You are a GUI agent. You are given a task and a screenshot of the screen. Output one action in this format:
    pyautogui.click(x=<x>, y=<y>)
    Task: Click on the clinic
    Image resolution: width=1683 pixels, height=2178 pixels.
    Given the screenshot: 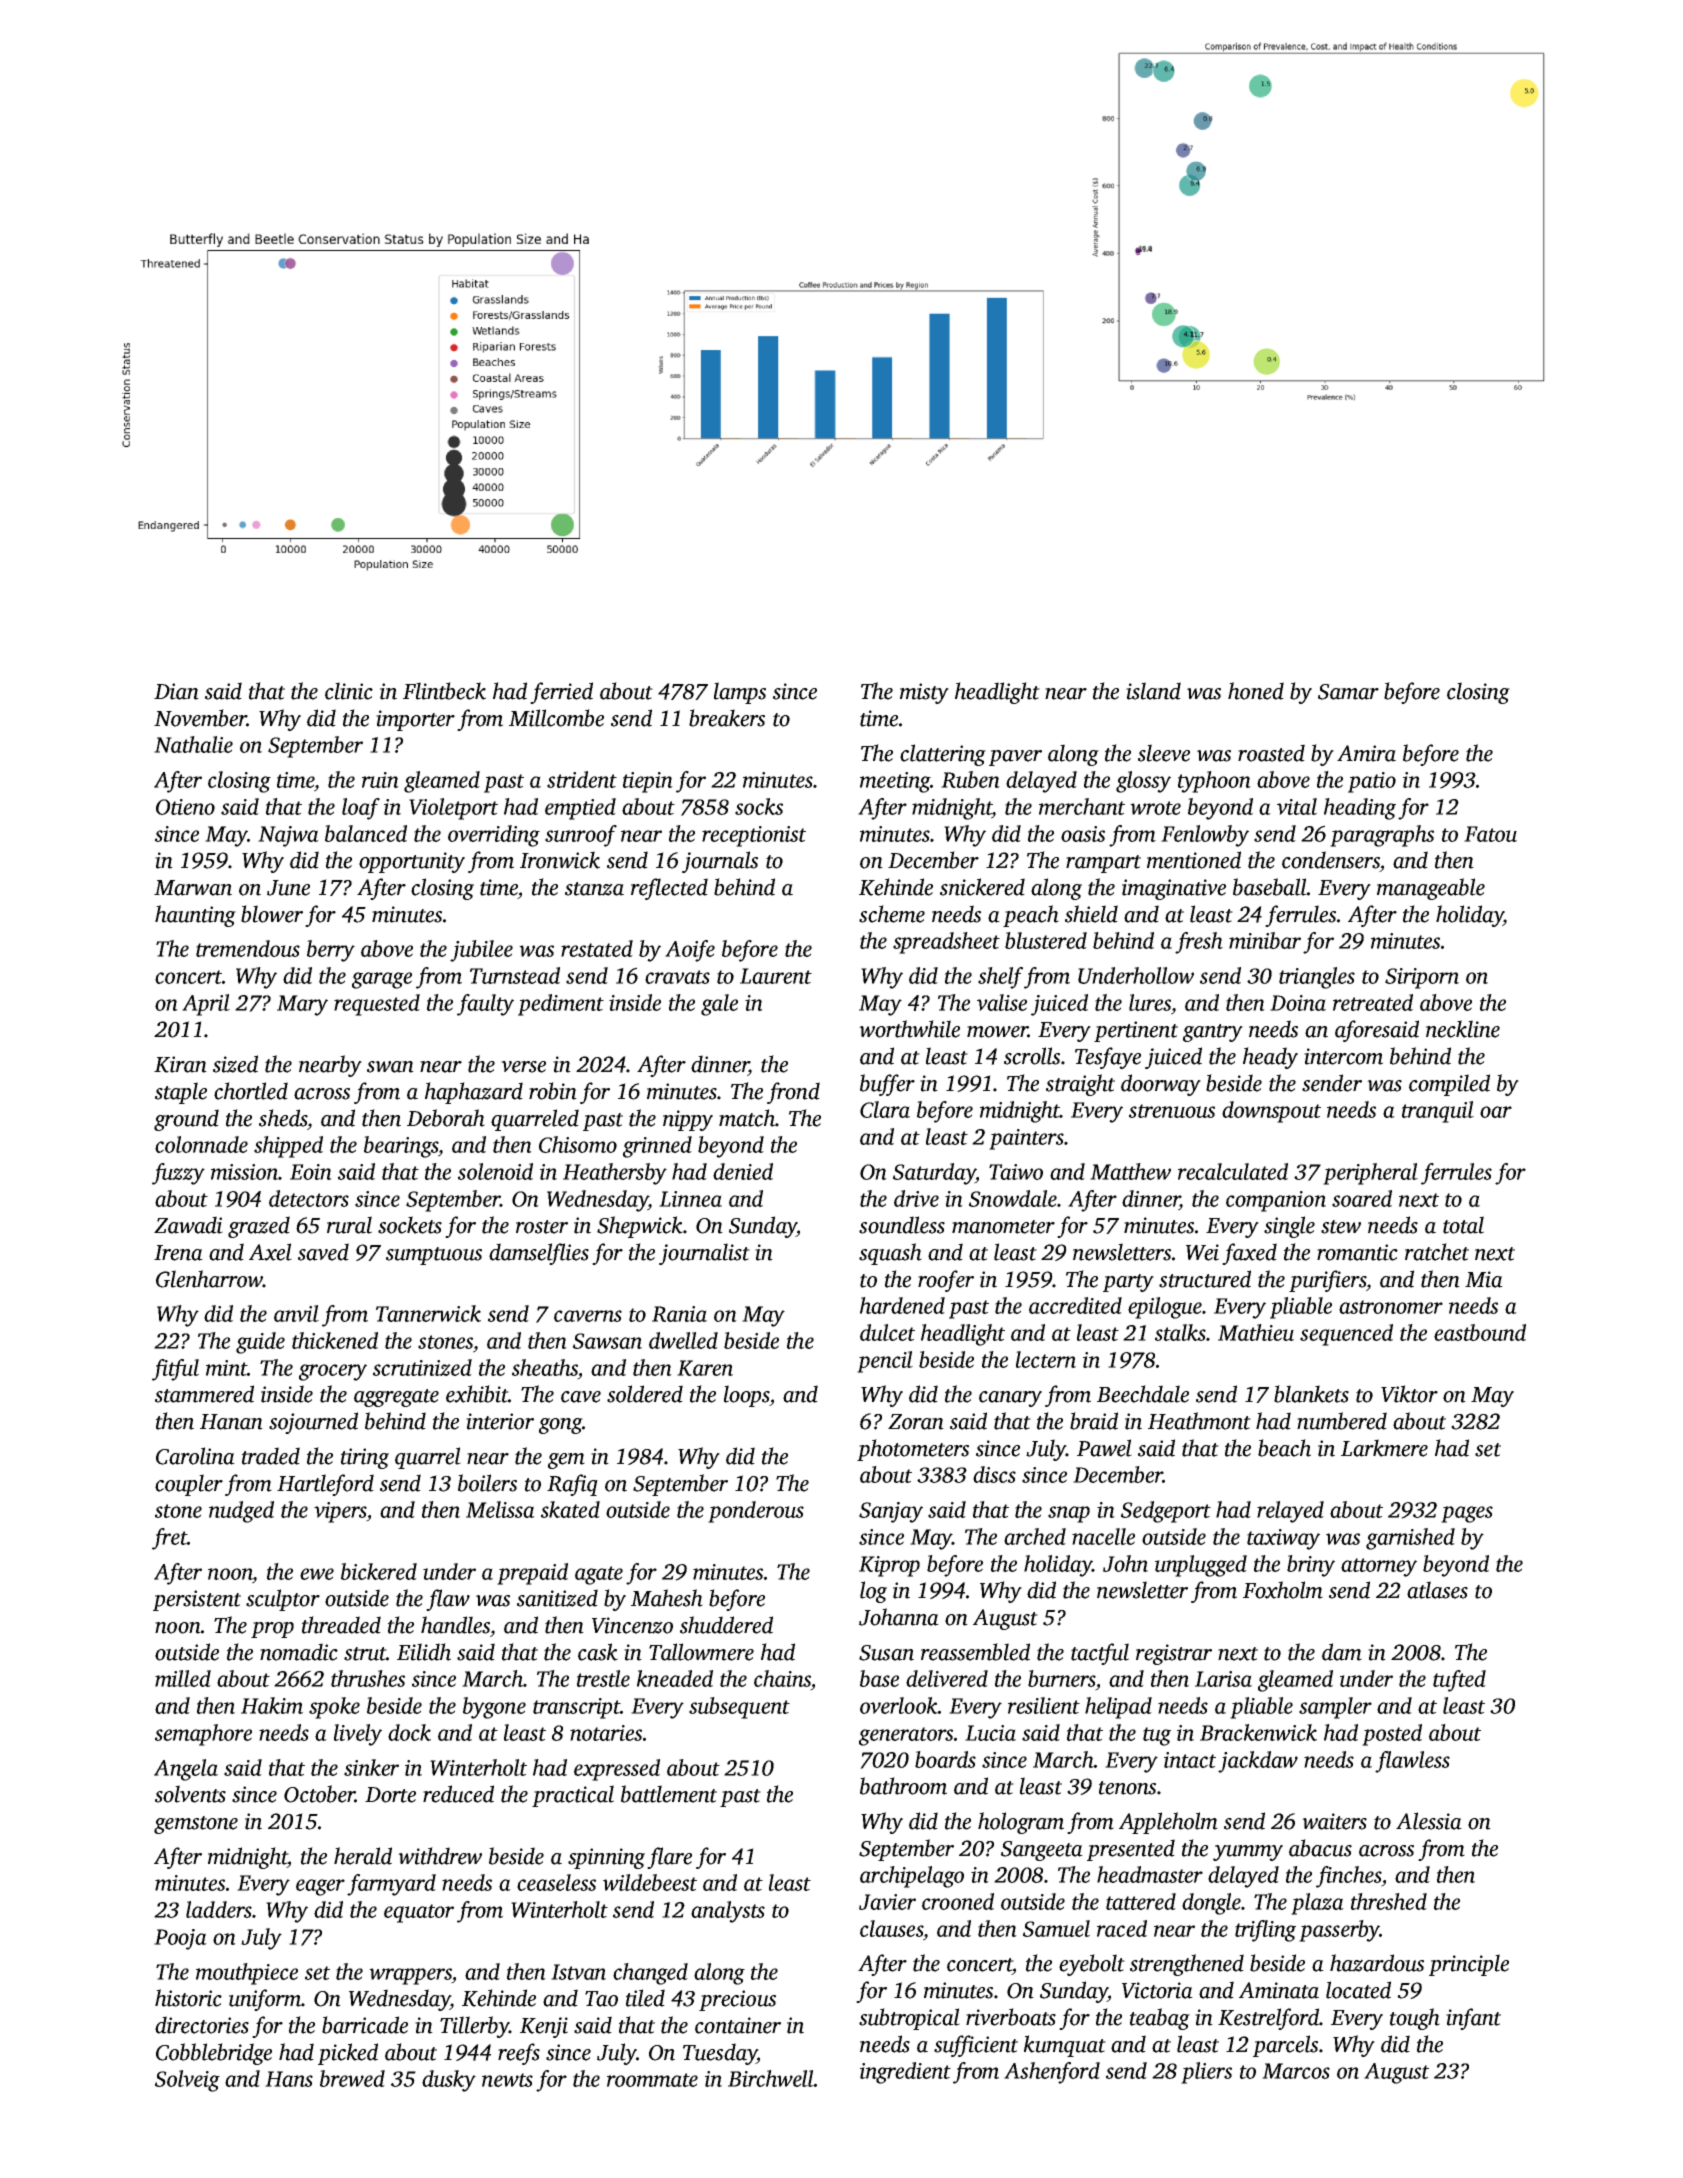 What is the action you would take?
    pyautogui.click(x=349, y=691)
